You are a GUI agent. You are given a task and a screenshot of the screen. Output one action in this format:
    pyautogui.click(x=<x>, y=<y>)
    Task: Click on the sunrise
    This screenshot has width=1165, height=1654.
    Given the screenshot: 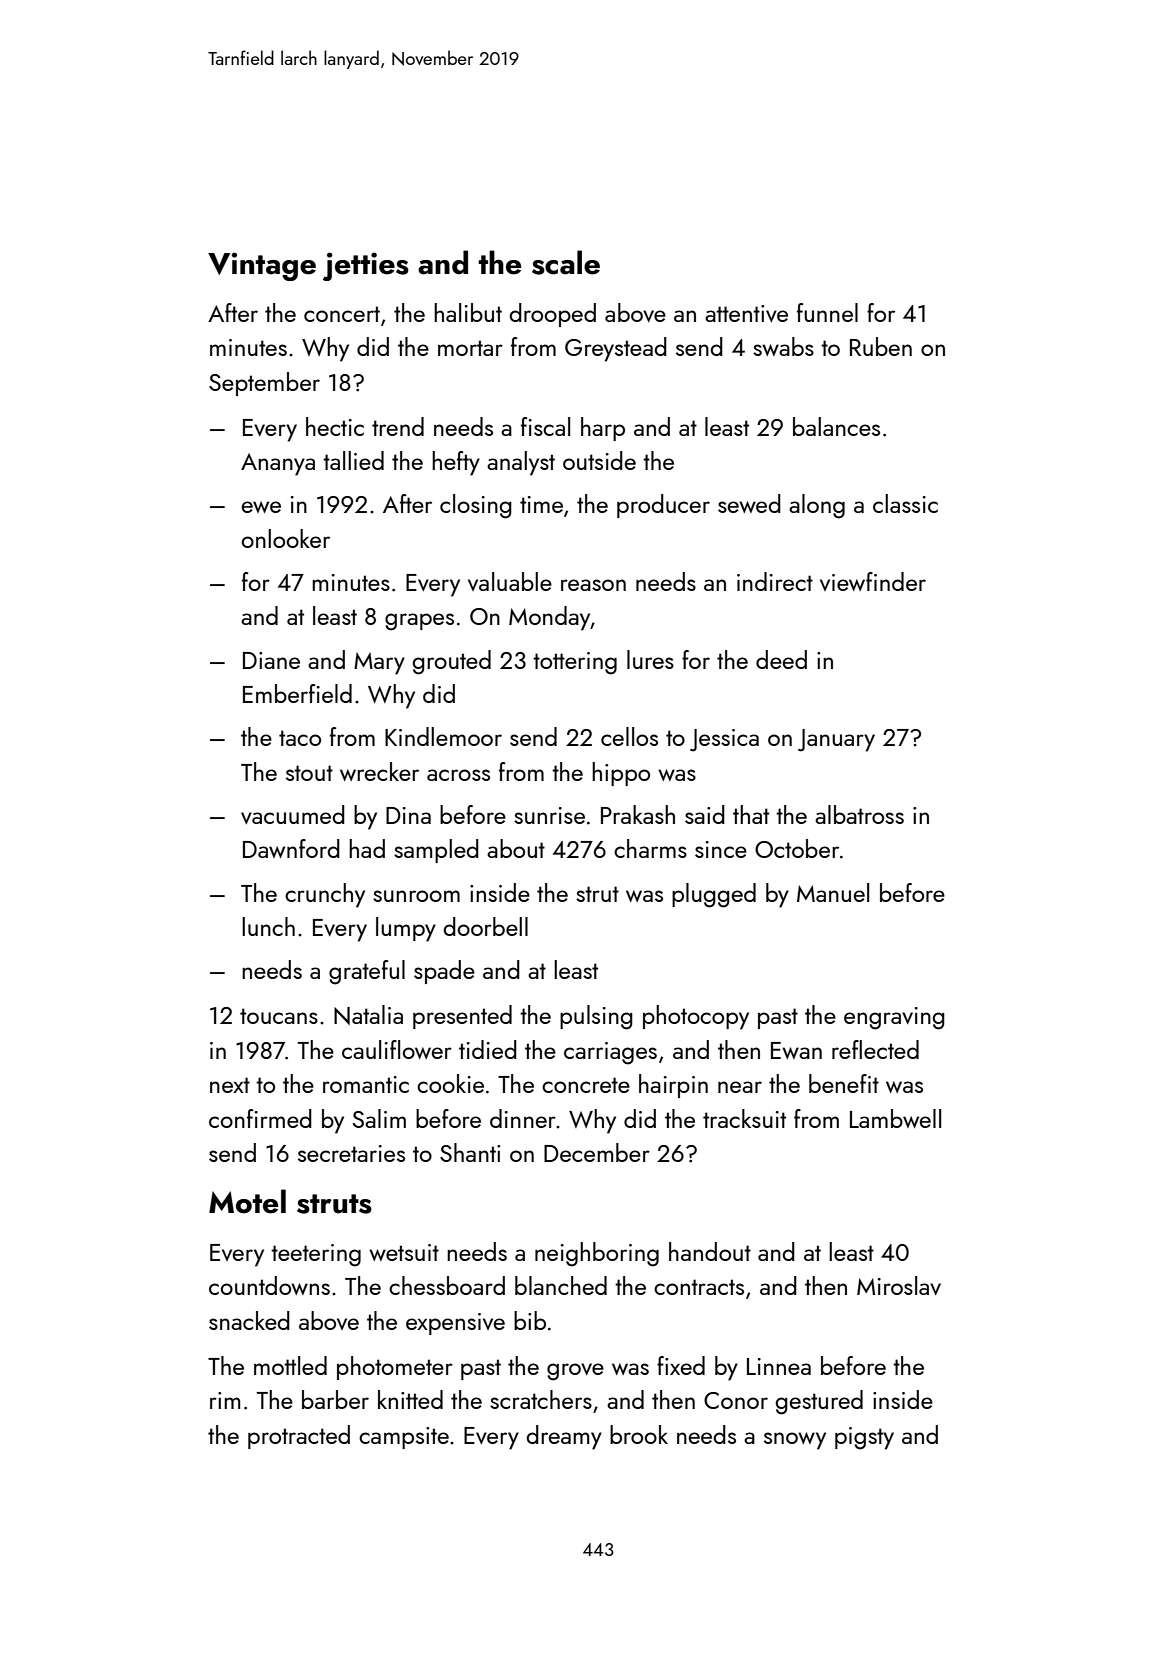 What is the action you would take?
    pyautogui.click(x=549, y=815)
